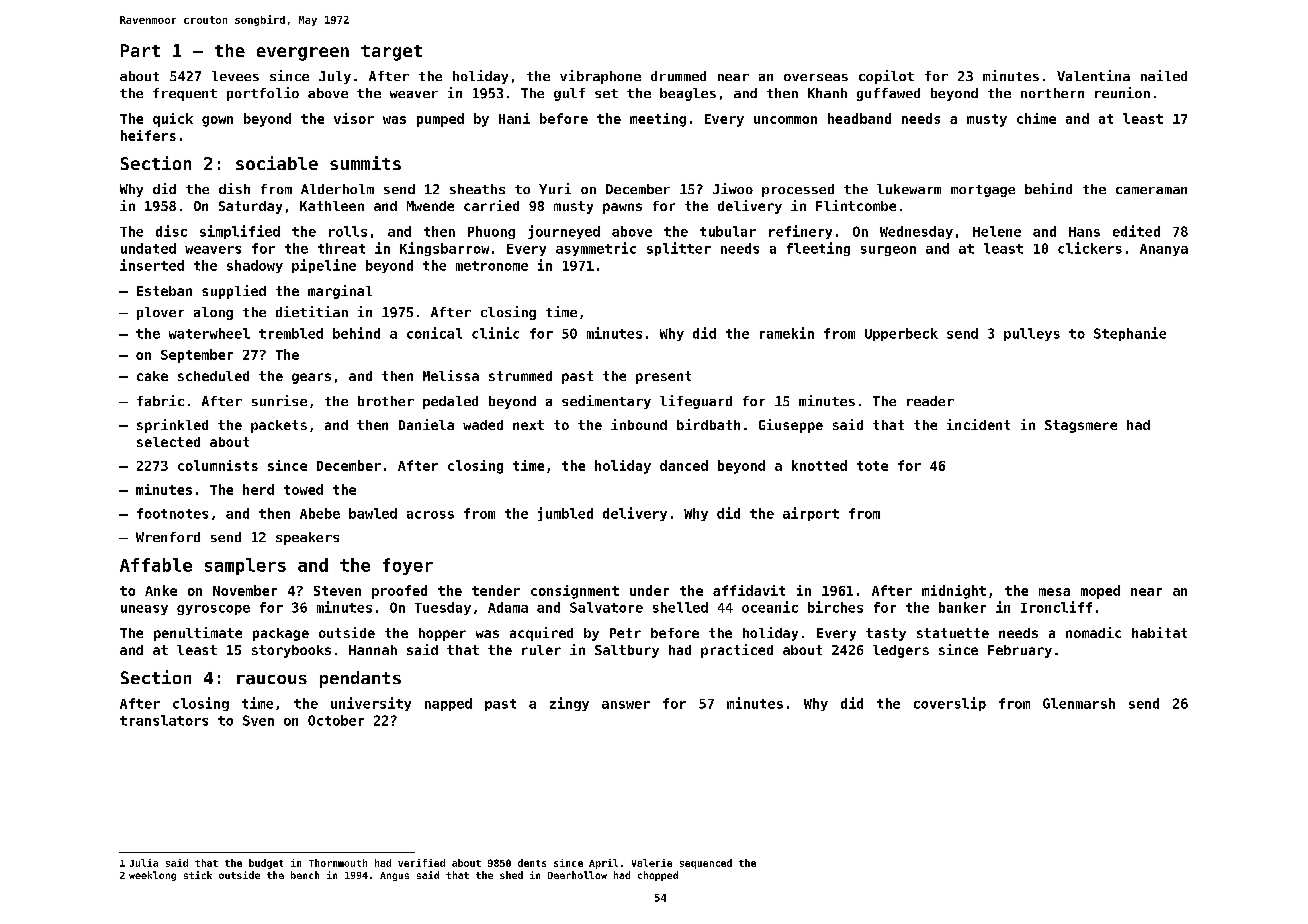 This image has width=1308, height=924. I want to click on bench, so click(305, 875).
